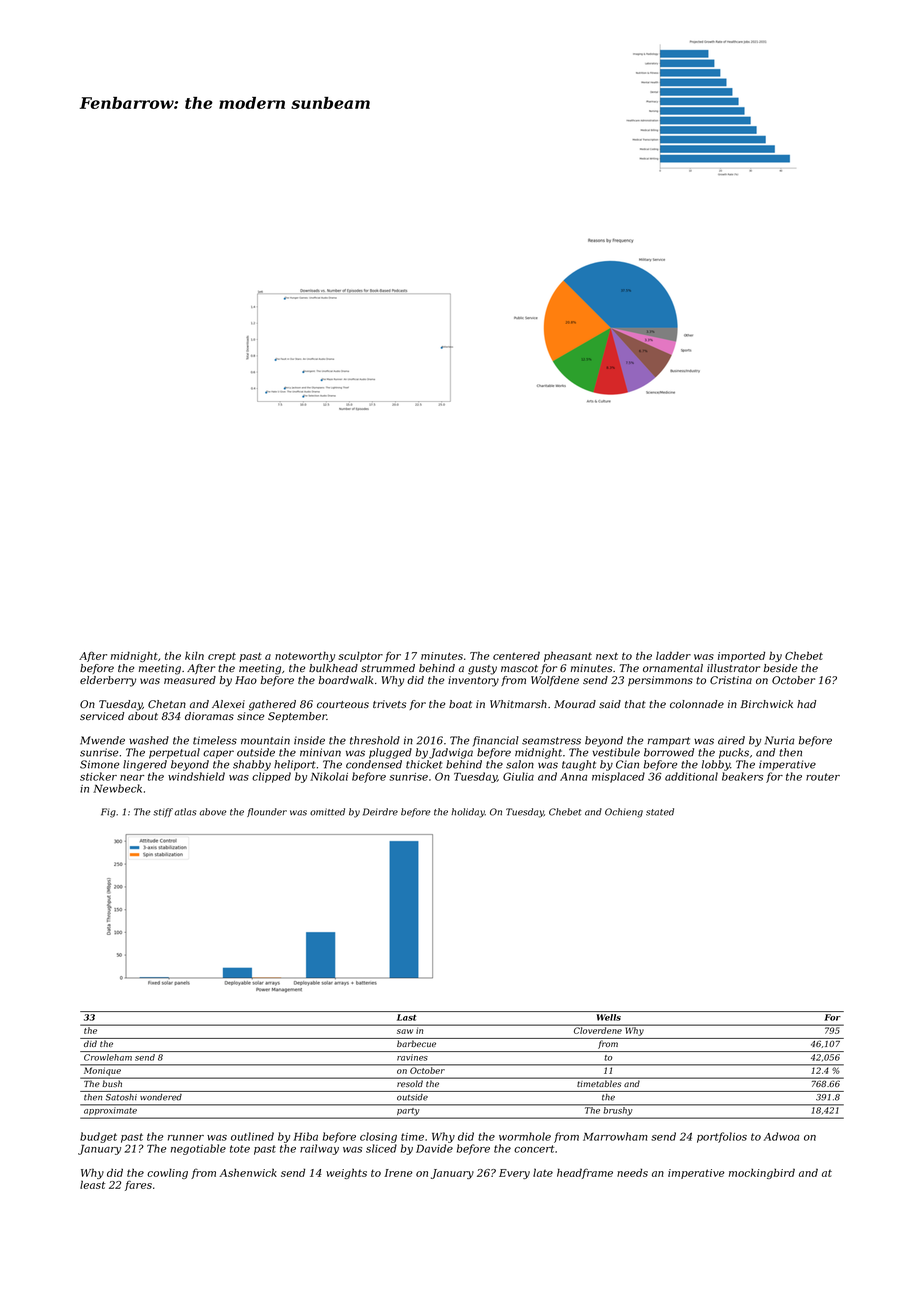  Describe the element at coordinates (660, 812) in the screenshot. I see `stated` at that location.
